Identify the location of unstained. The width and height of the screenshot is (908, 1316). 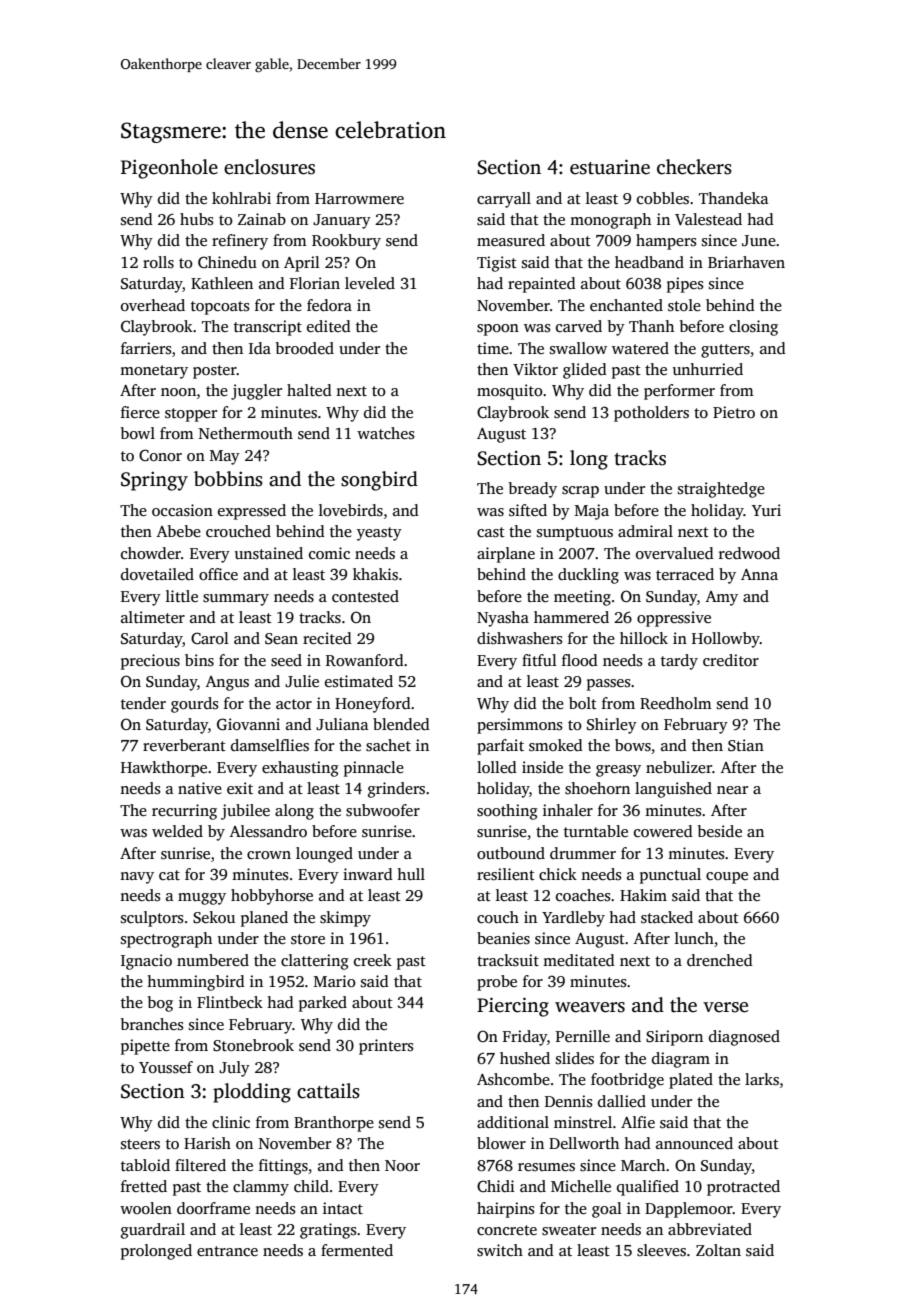
(269, 553).
